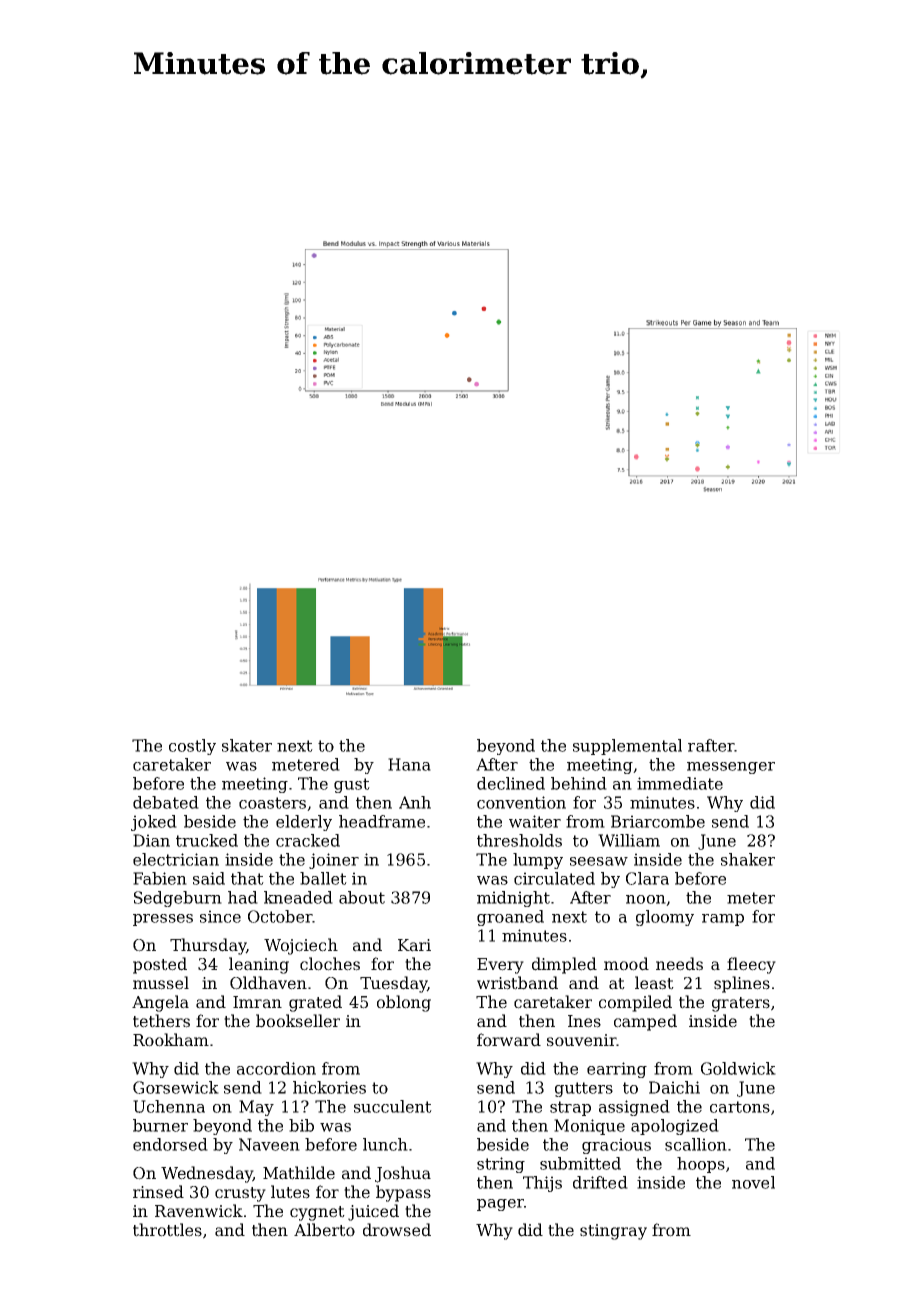 The width and height of the page is (908, 1316). Describe the element at coordinates (509, 1040) in the page. I see `forward` at that location.
